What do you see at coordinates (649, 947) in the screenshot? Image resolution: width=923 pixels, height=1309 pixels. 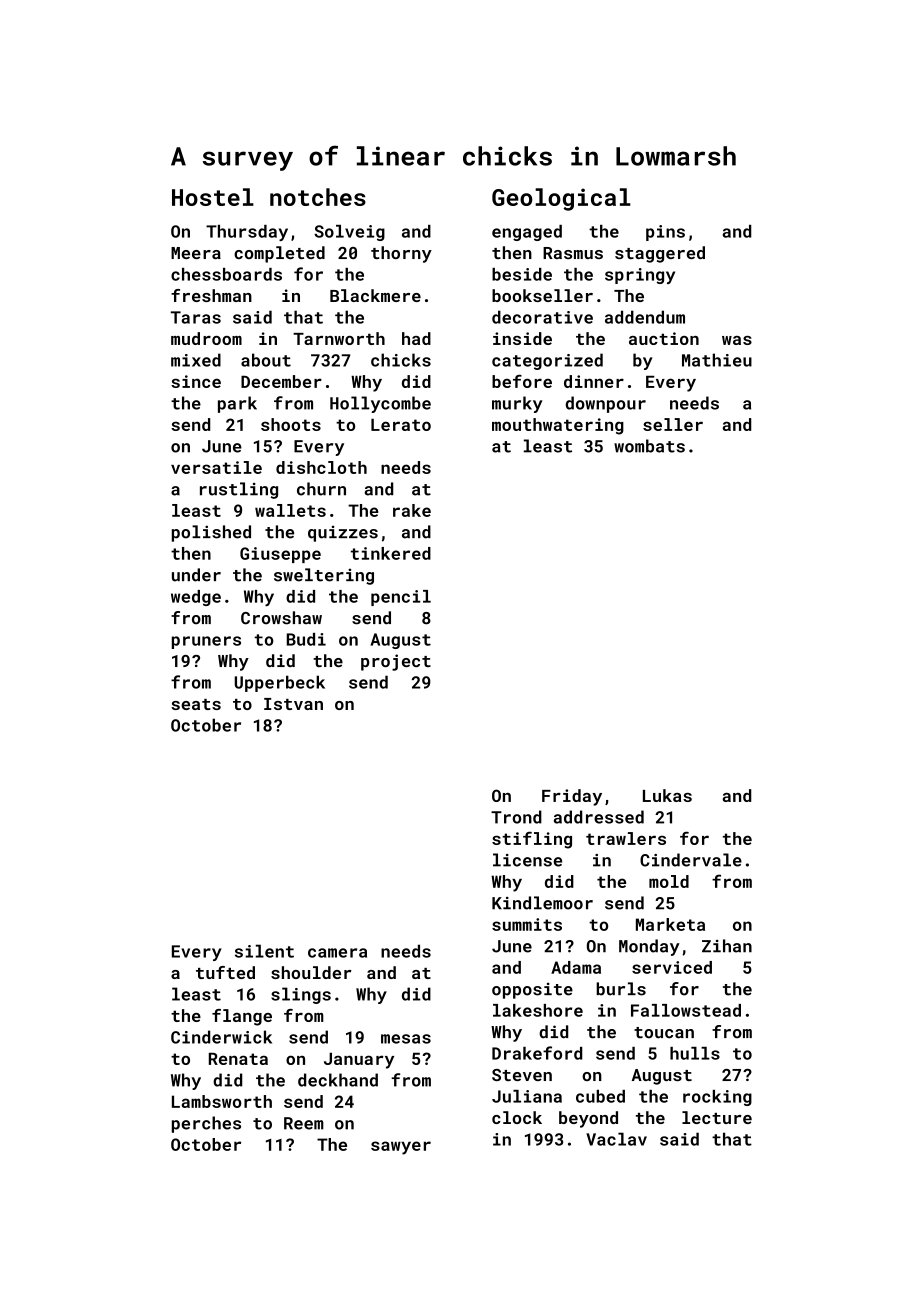 I see `Monday` at bounding box center [649, 947].
